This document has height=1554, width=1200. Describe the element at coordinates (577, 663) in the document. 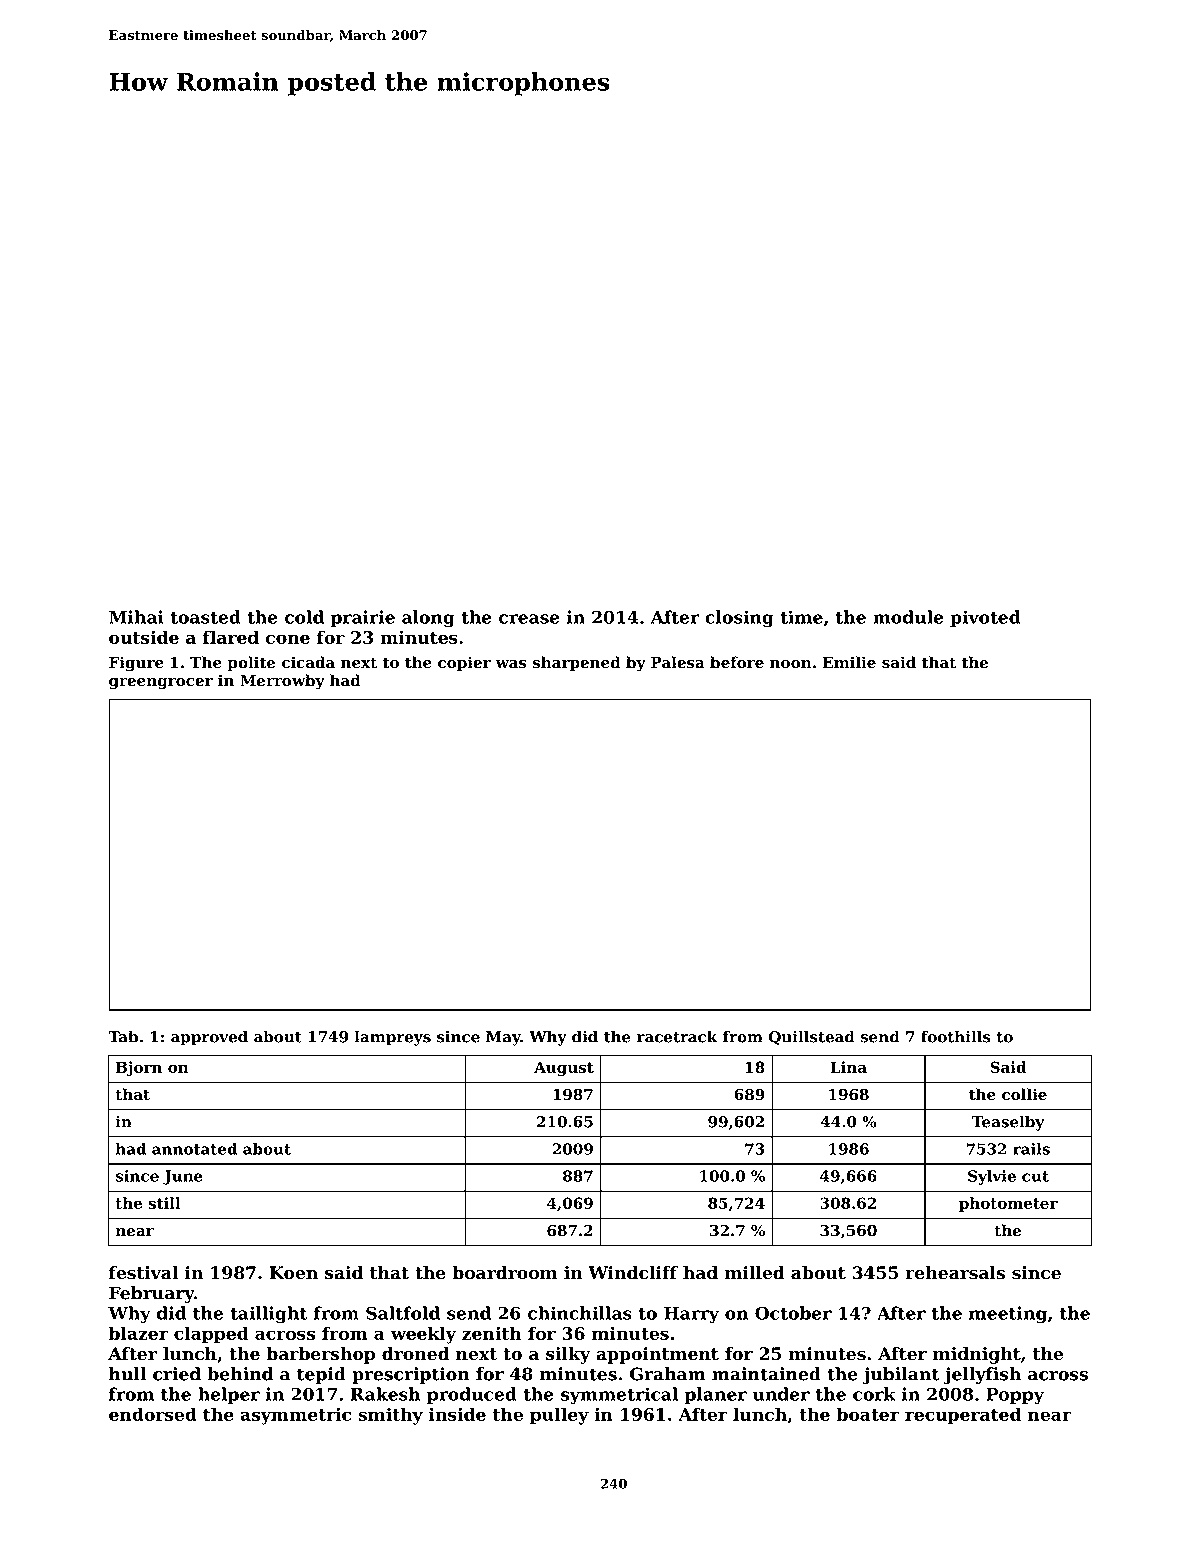

I see `sharpened` at that location.
